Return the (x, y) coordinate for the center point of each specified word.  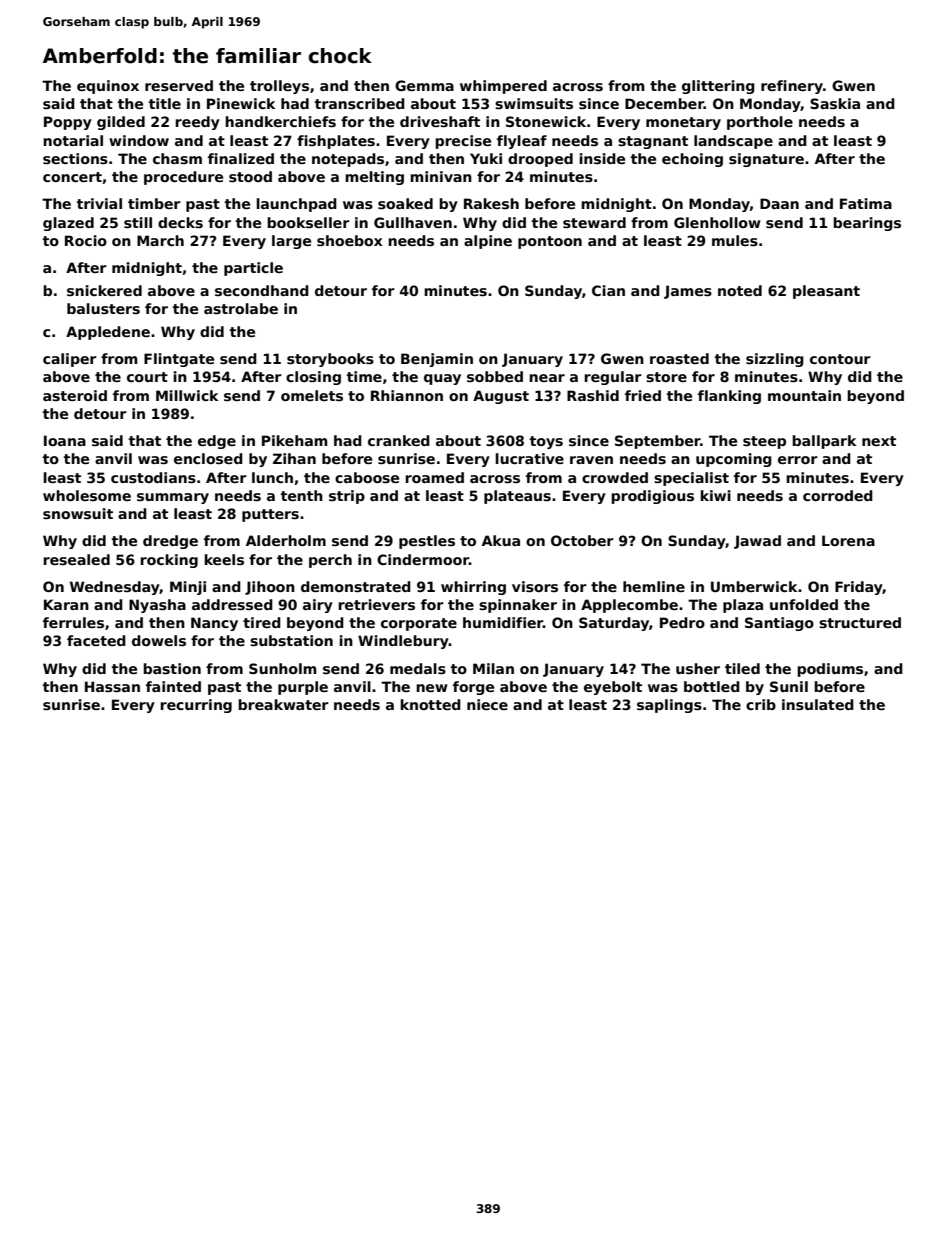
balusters (103, 308)
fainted (173, 686)
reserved (179, 85)
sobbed (495, 376)
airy (318, 606)
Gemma (424, 85)
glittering (718, 87)
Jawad (757, 542)
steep (764, 442)
